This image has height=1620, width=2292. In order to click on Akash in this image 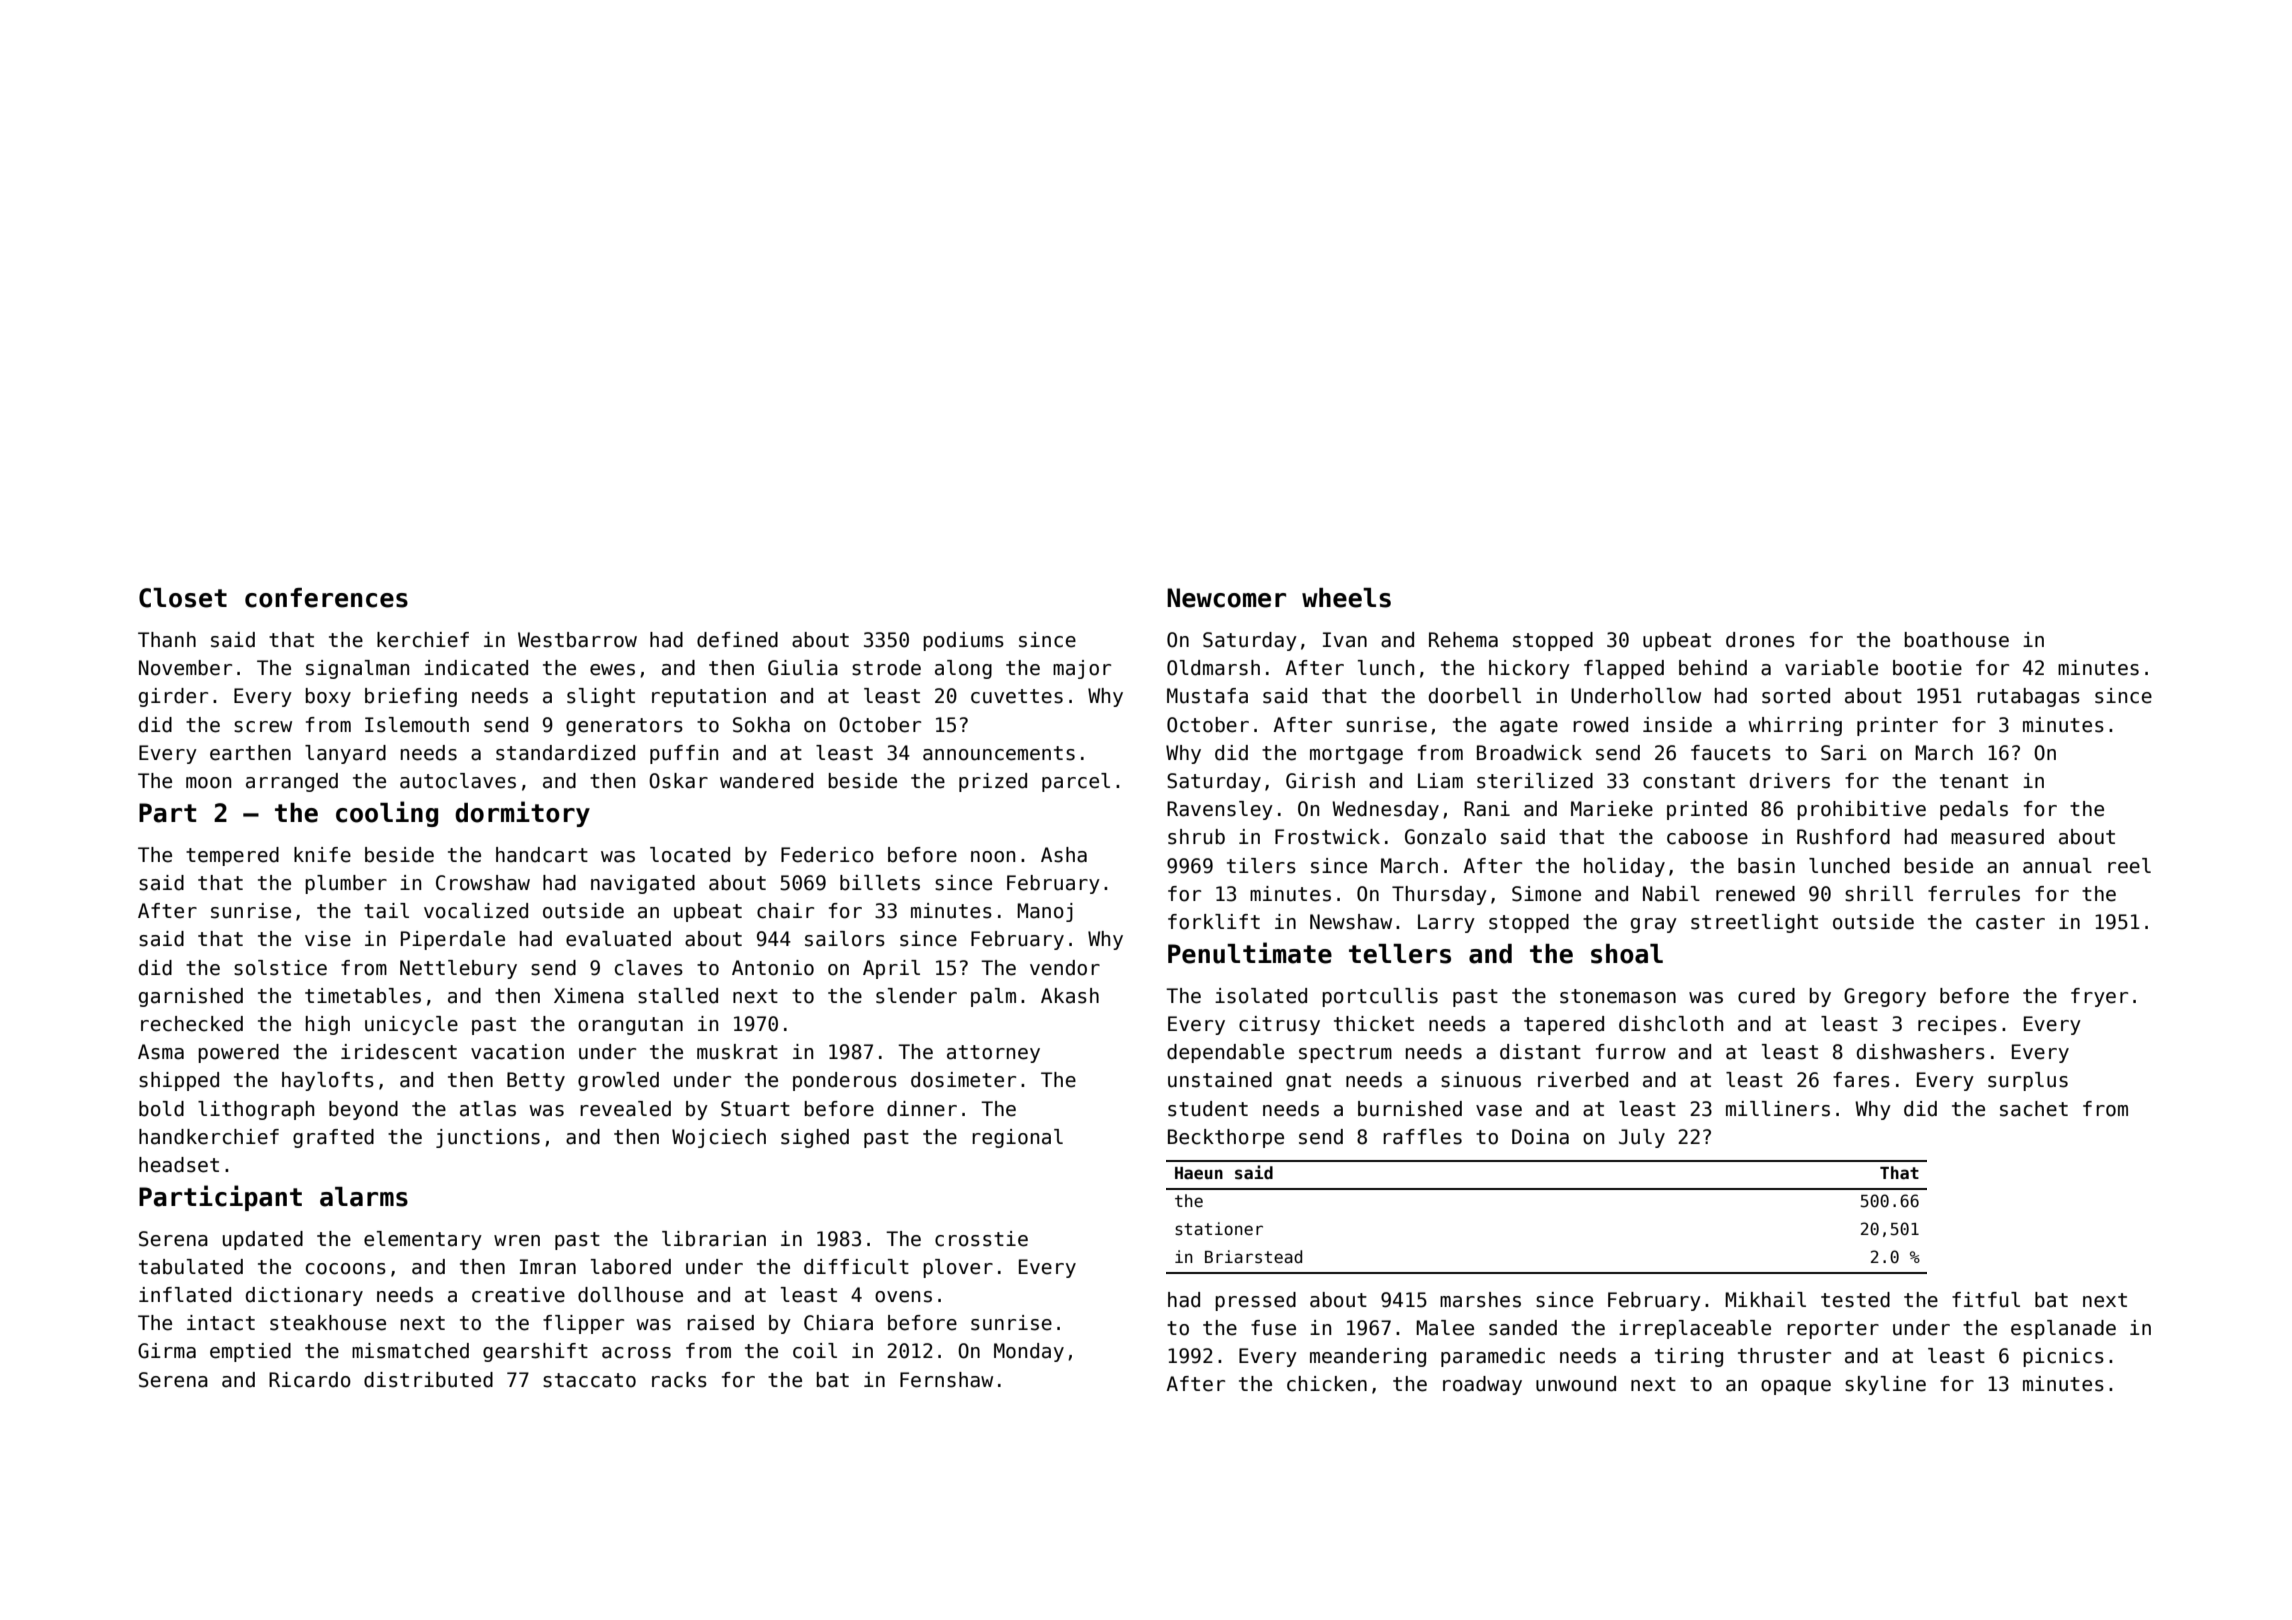, I will do `click(1070, 996)`.
